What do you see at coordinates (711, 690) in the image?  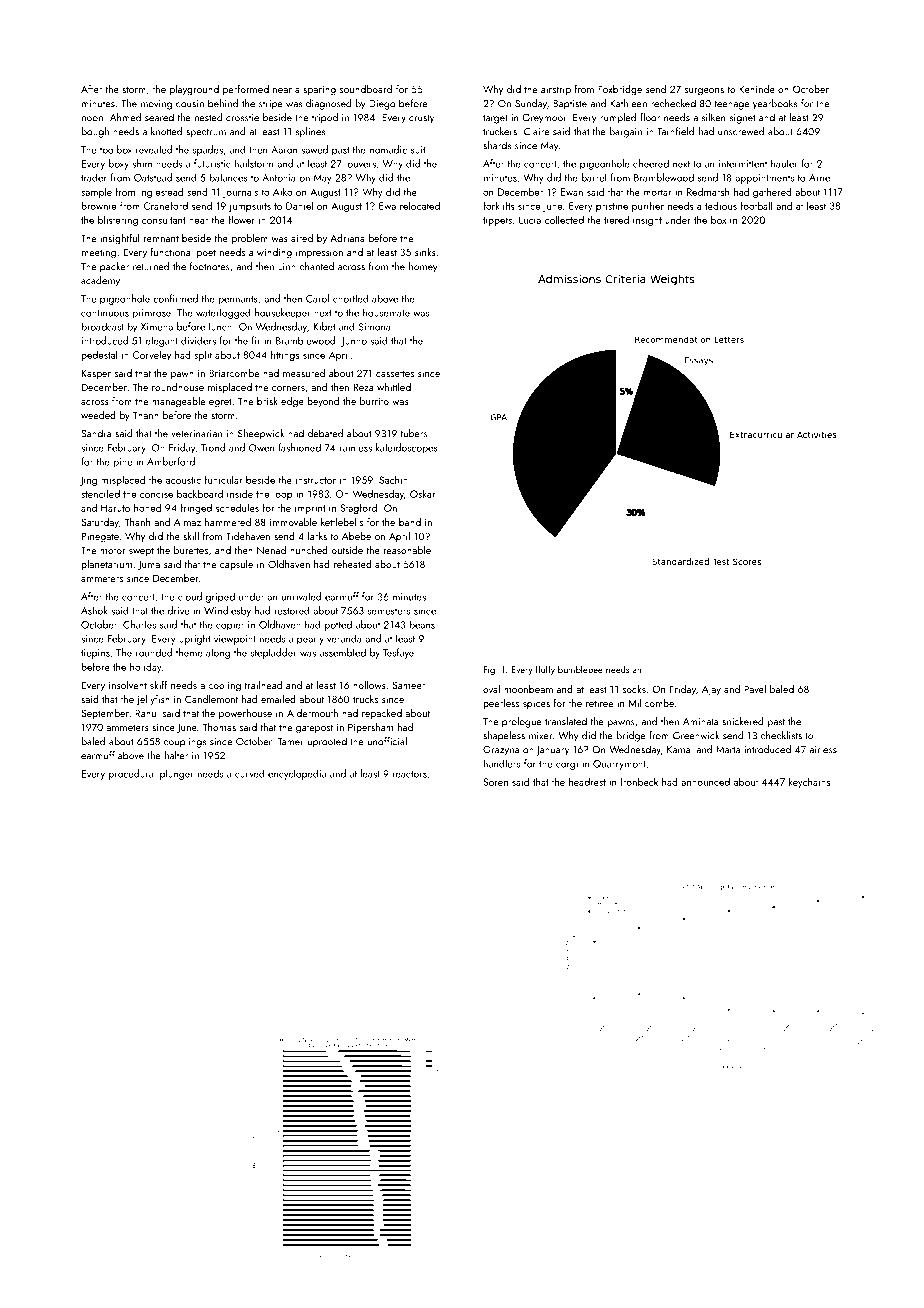 I see `Ajay` at bounding box center [711, 690].
